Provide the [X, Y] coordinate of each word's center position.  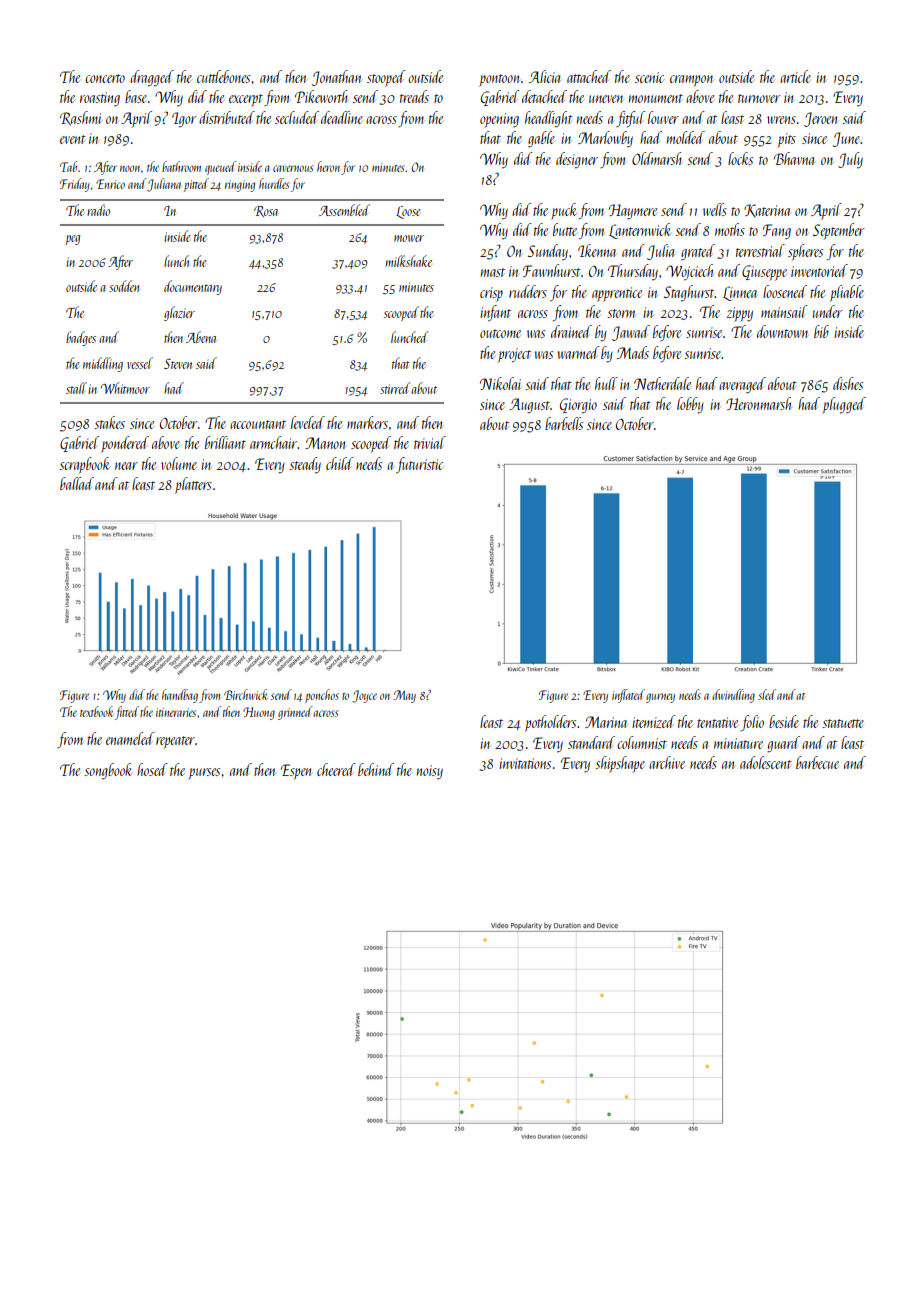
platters [193, 485]
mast [493, 272]
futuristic [419, 465]
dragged [152, 78]
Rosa [266, 211]
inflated [628, 696]
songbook [108, 771]
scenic [649, 77]
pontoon [499, 80]
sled [767, 694]
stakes [109, 422]
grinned [295, 713]
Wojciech [689, 272]
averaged [742, 385]
